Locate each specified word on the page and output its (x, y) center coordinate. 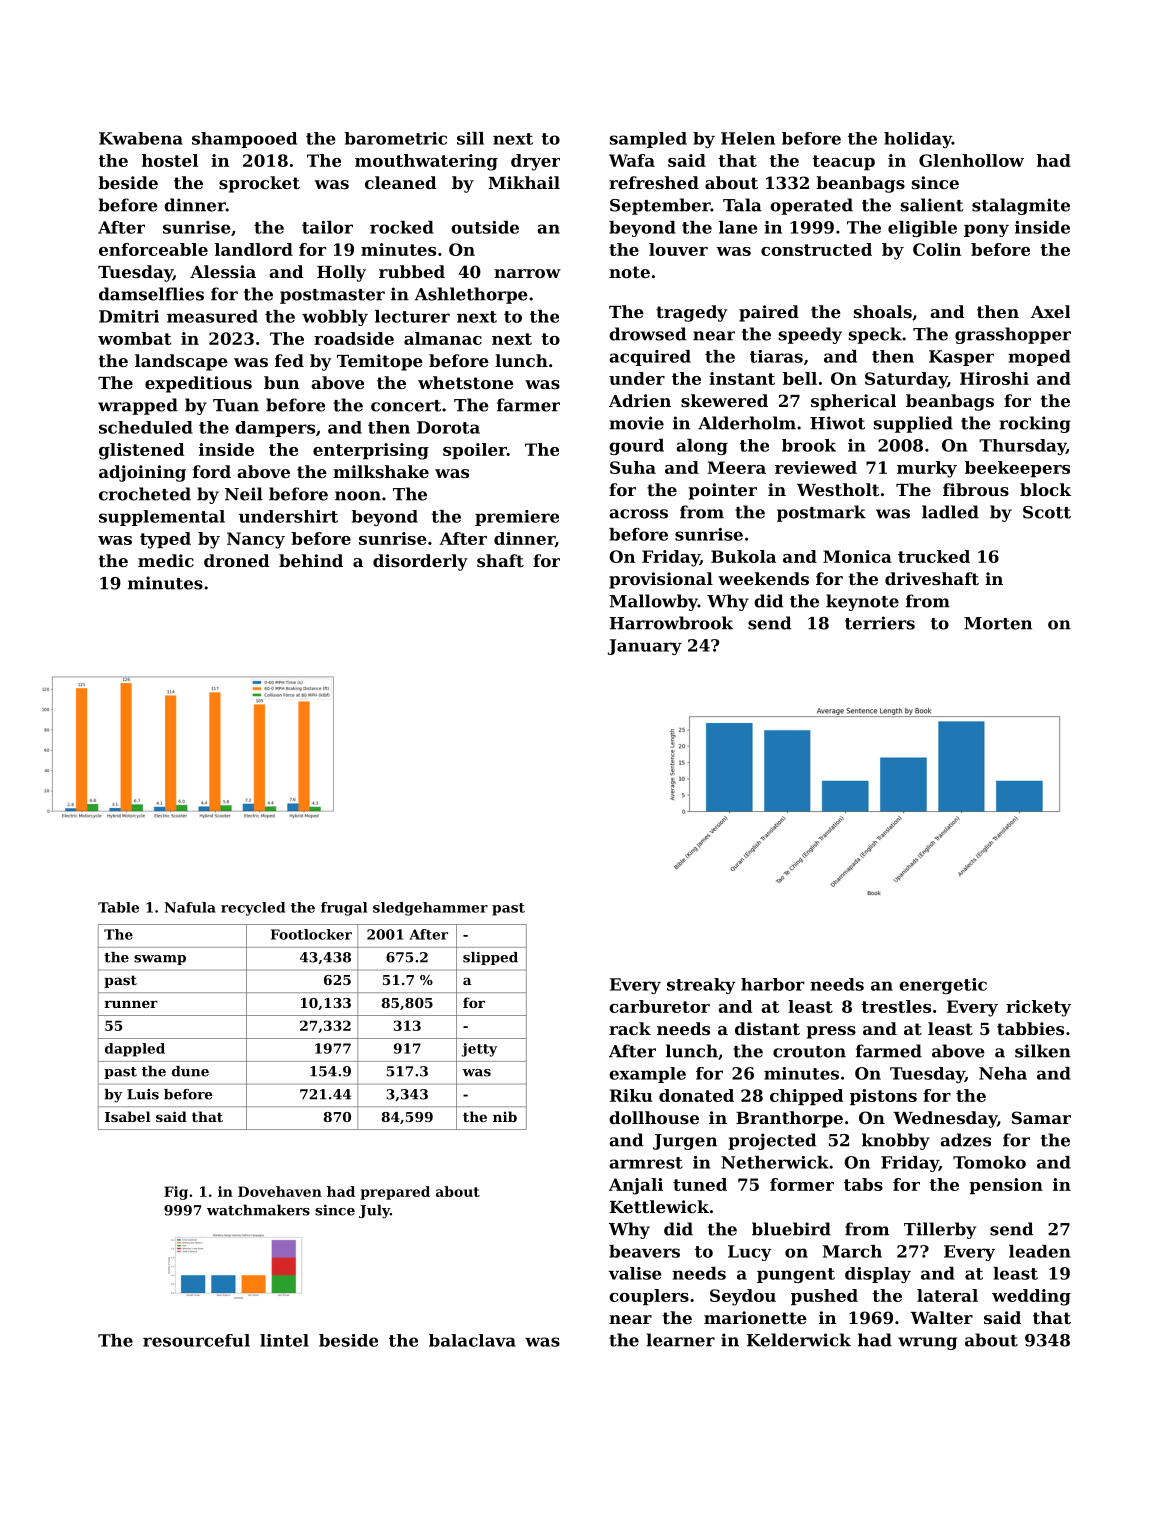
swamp (160, 960)
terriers (880, 623)
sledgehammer (430, 909)
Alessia (223, 271)
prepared (395, 1193)
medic (166, 560)
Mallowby (653, 602)
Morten (998, 623)
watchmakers (258, 1210)
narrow (527, 273)
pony (986, 230)
